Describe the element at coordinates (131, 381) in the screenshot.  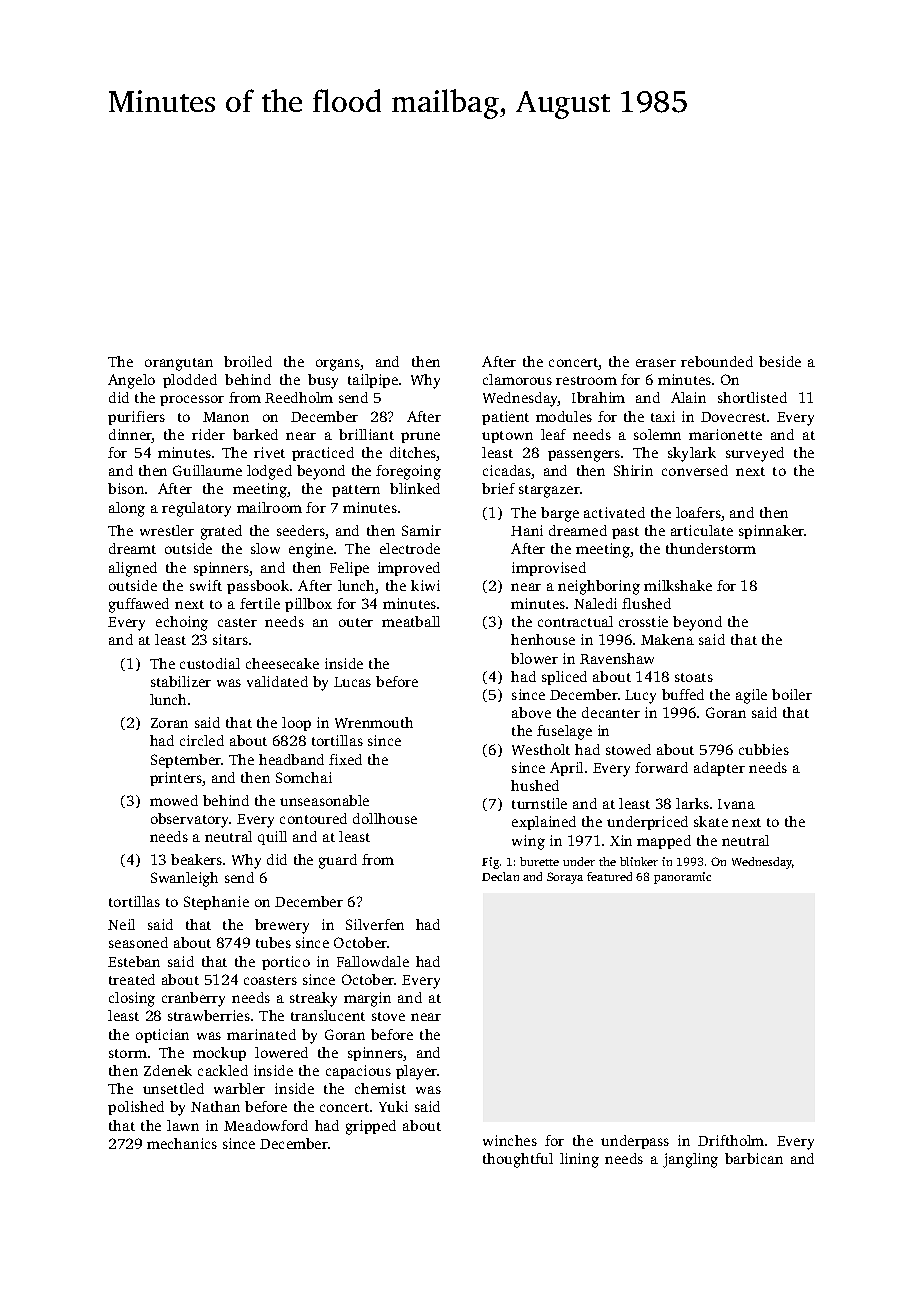
I see `Angelo` at that location.
